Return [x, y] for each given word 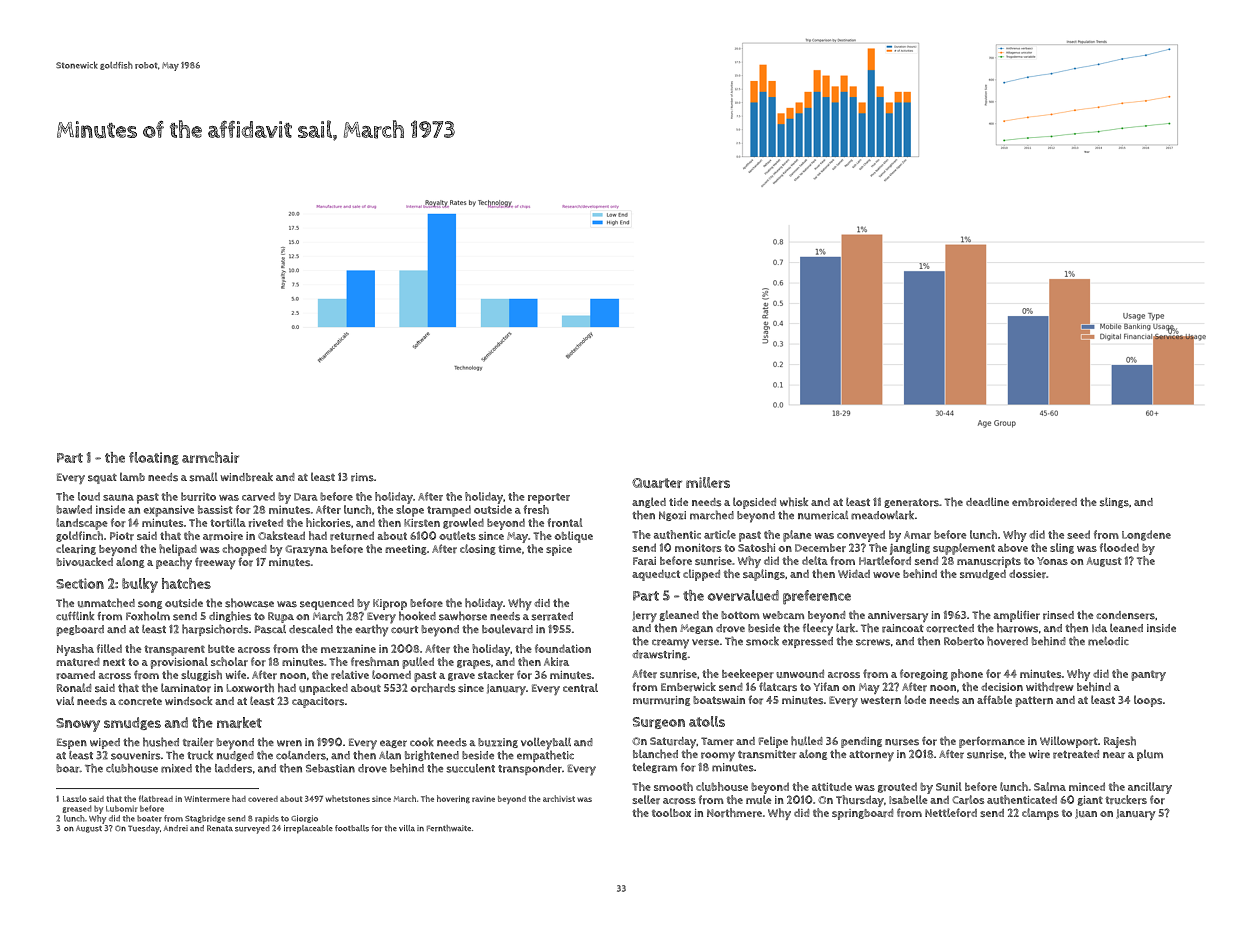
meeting [406, 550]
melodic [1108, 641]
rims [362, 477]
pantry [1148, 675]
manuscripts [989, 562]
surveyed [252, 829]
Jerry [644, 616]
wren [289, 743]
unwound [800, 673]
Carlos [968, 800]
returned [352, 535]
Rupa [281, 617]
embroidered [1044, 502]
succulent [470, 768]
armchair [210, 457]
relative [350, 675]
